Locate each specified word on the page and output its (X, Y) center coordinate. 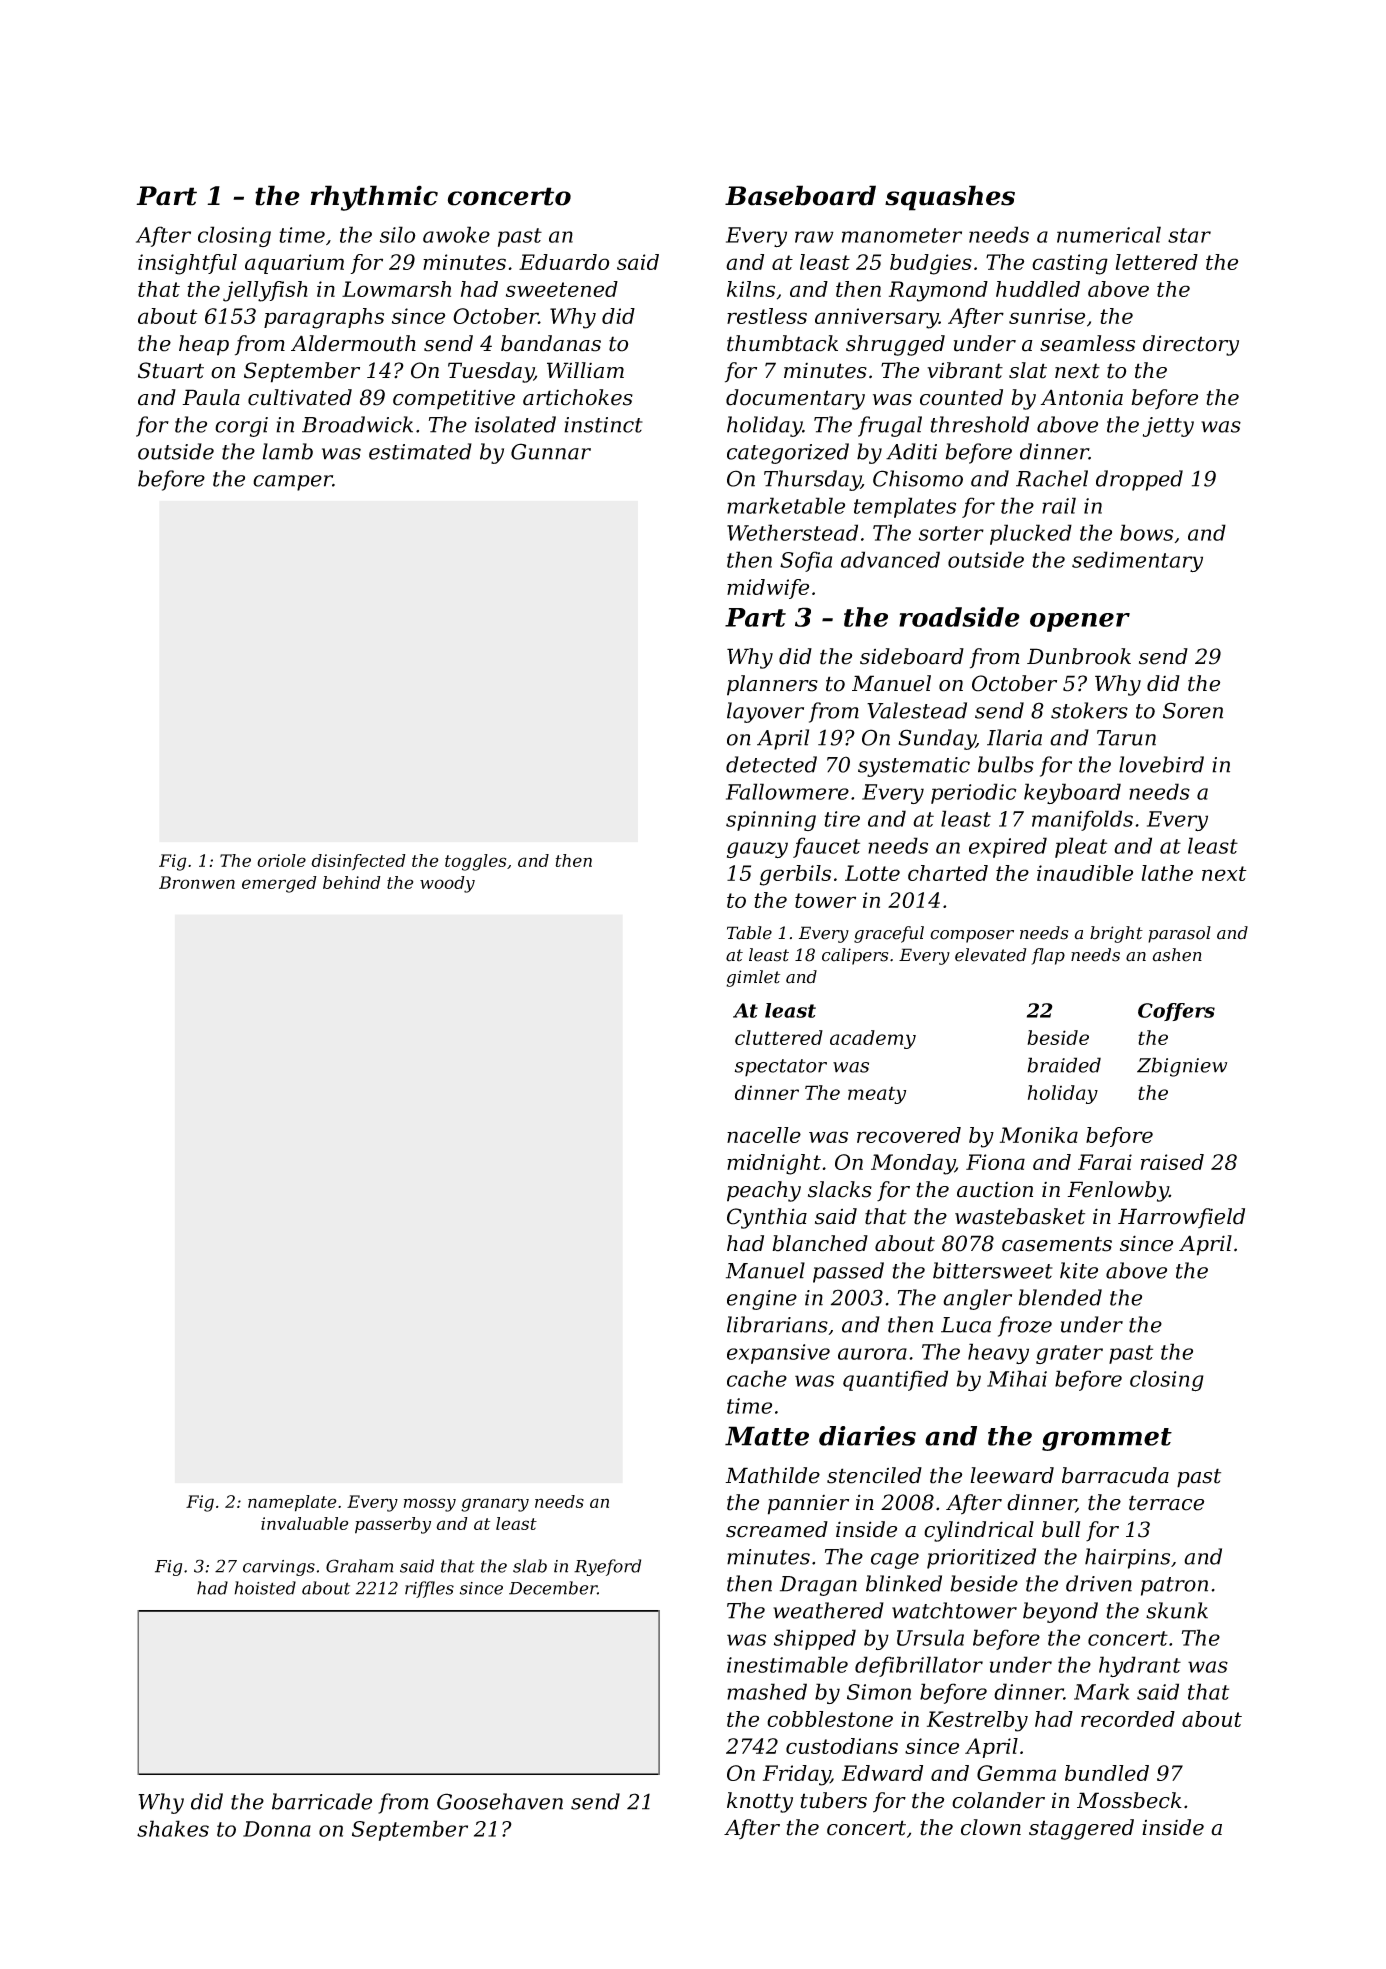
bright (1116, 934)
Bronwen (197, 882)
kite (1079, 1270)
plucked (1031, 534)
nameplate (292, 1503)
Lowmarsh (396, 289)
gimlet (753, 978)
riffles (429, 1589)
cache (757, 1378)
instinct (603, 425)
